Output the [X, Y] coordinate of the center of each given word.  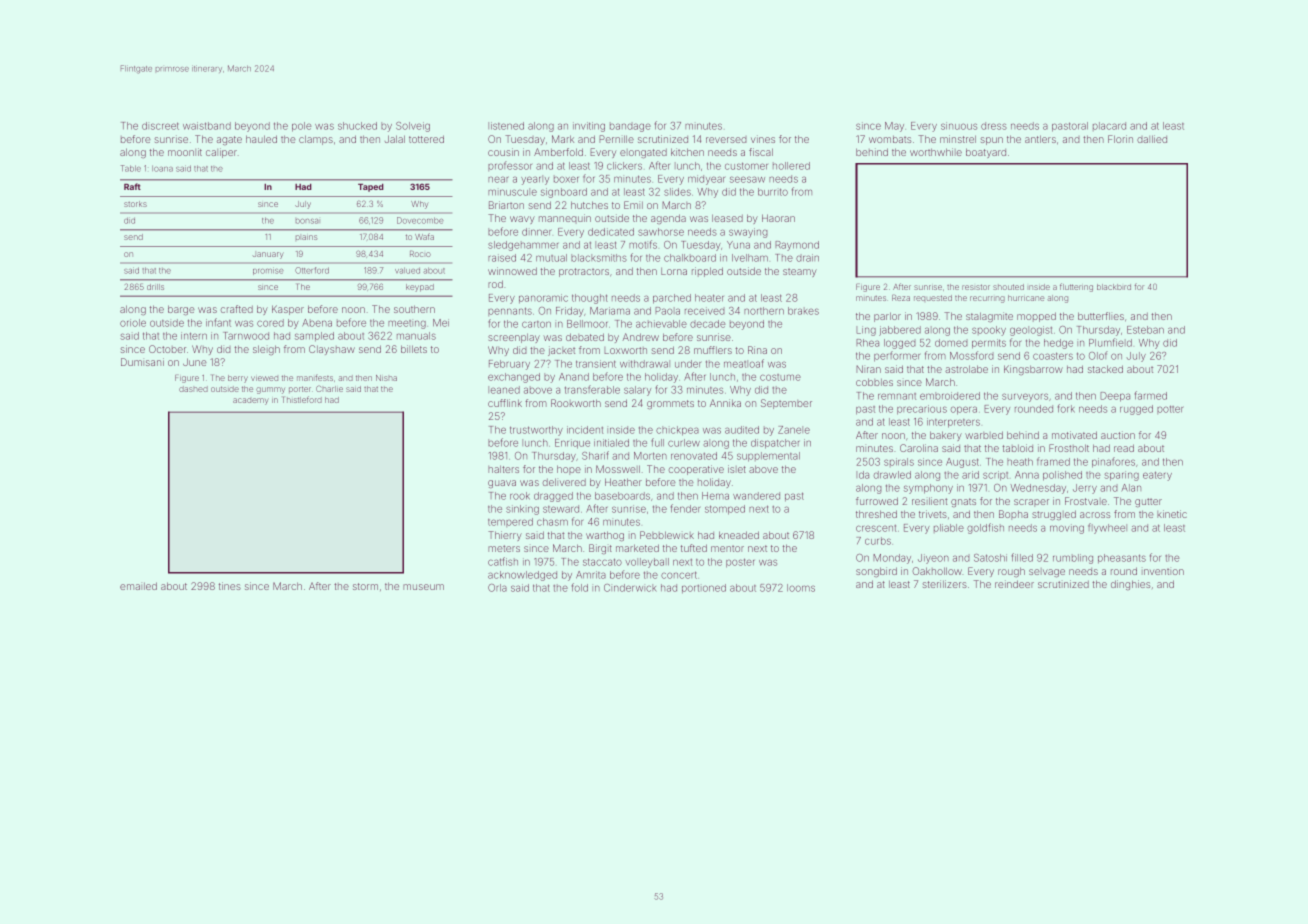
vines [763, 139]
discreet [160, 126]
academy [251, 401]
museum [423, 587]
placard [1109, 126]
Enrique [572, 444]
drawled [892, 475]
